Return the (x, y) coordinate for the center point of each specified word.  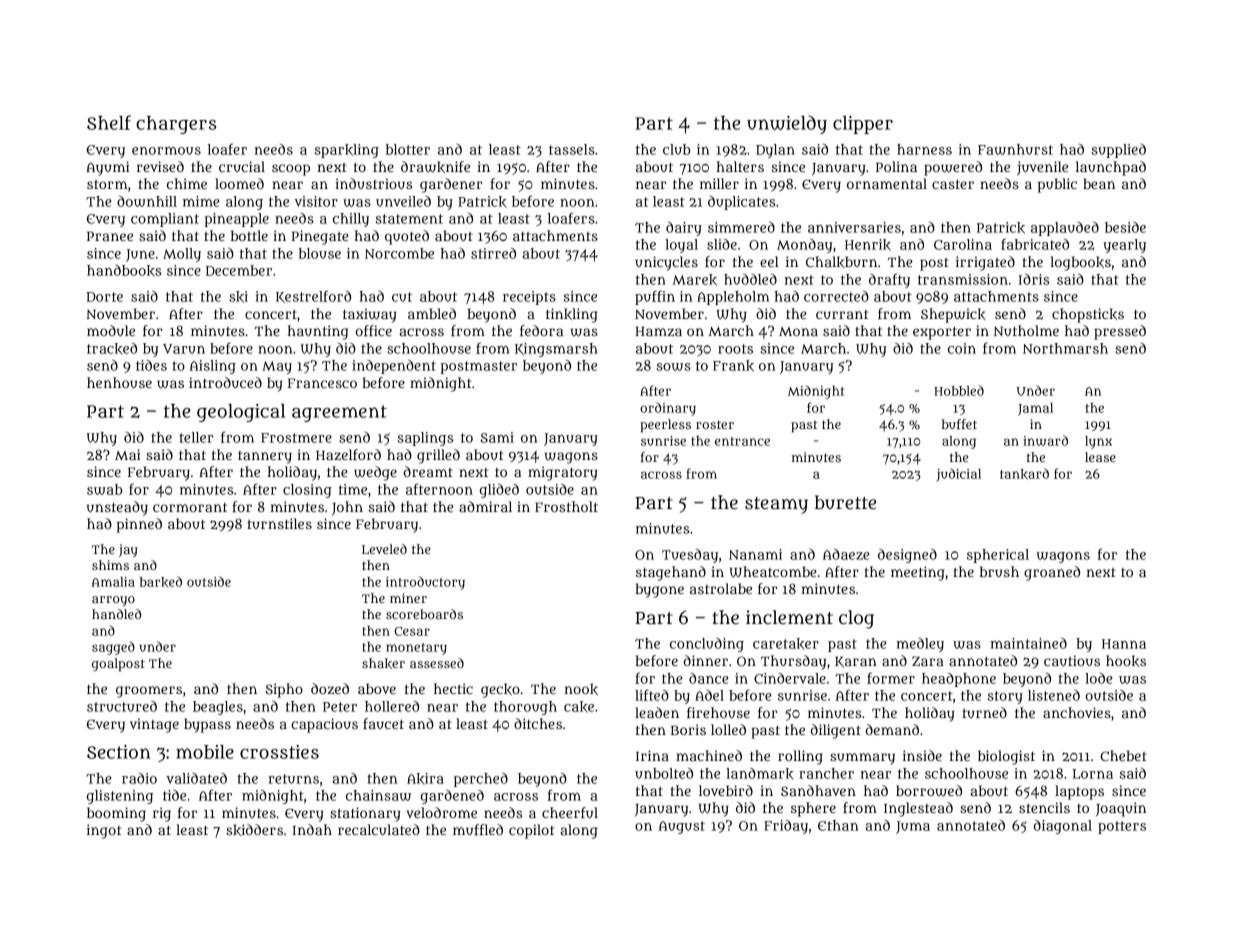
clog (856, 619)
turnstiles (280, 523)
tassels (572, 149)
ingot (104, 831)
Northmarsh (1065, 348)
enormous (166, 151)
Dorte (104, 297)
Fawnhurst (1015, 149)
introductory (425, 583)
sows (674, 367)
